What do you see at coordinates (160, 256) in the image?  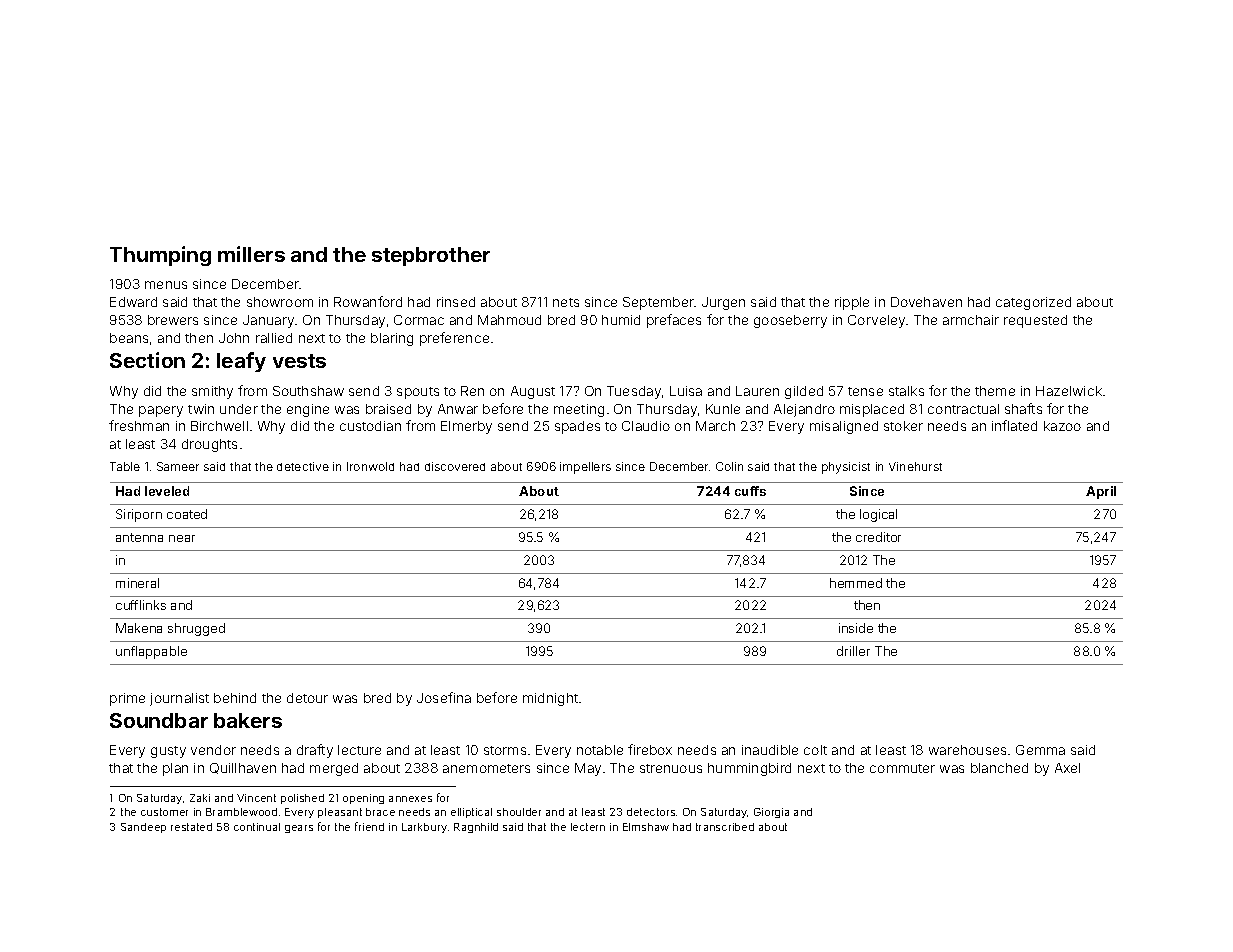 I see `Thumping` at bounding box center [160, 256].
